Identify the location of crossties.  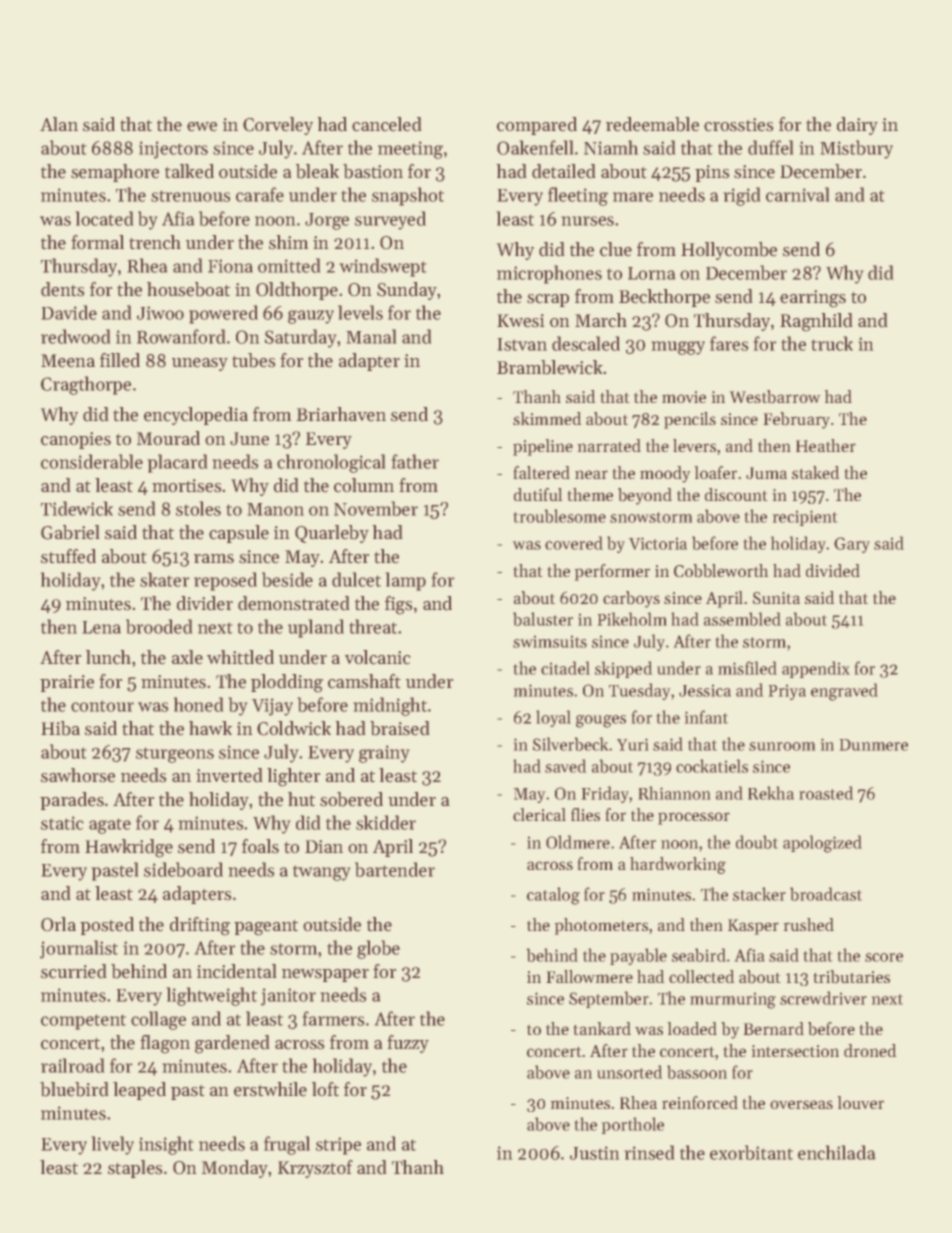
(739, 125).
